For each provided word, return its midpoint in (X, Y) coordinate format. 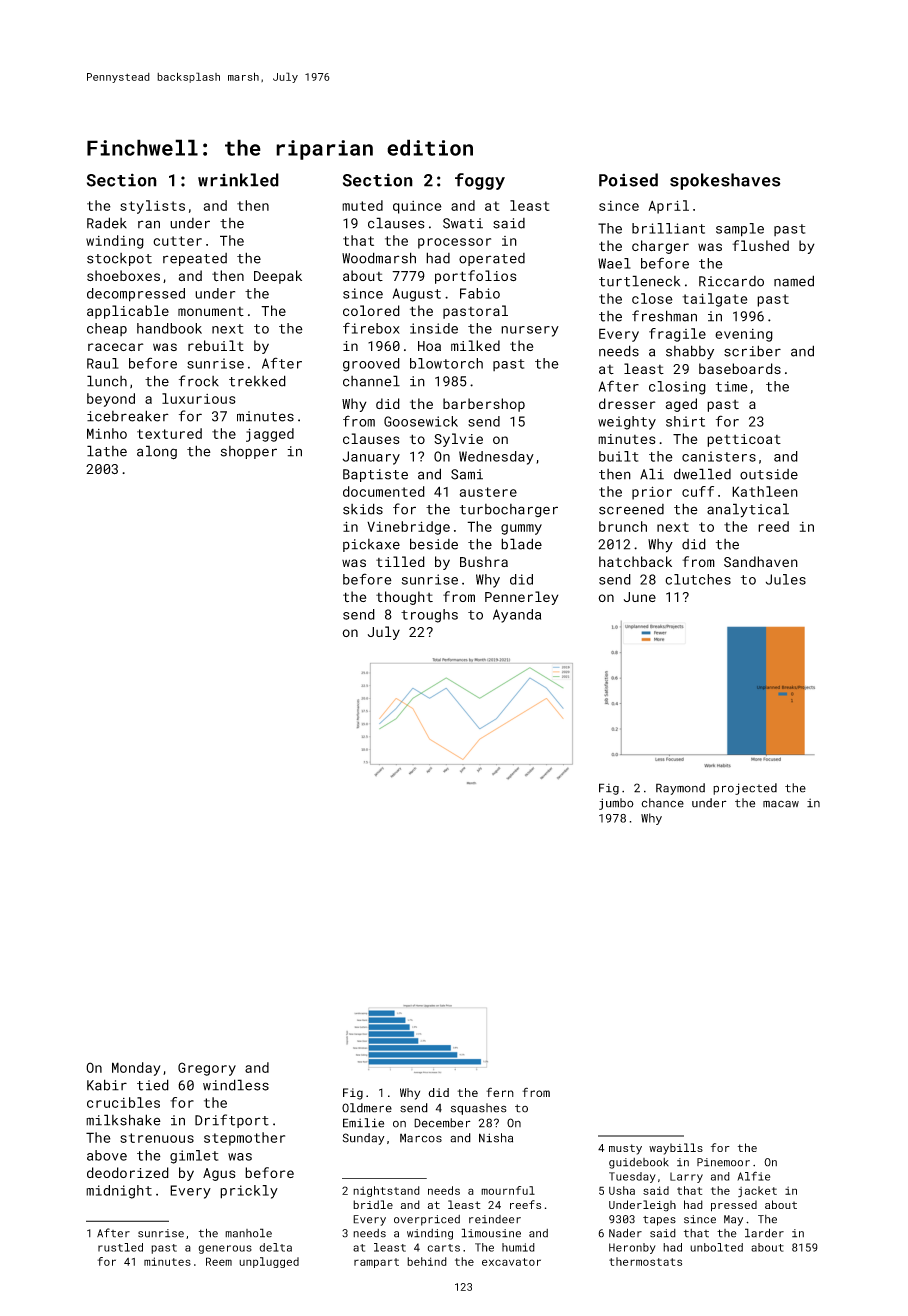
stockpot (119, 259)
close (652, 298)
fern (500, 1092)
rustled (120, 1247)
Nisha (496, 1138)
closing (677, 388)
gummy (521, 529)
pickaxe (371, 545)
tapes (659, 1221)
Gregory (207, 1069)
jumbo (616, 804)
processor (454, 243)
